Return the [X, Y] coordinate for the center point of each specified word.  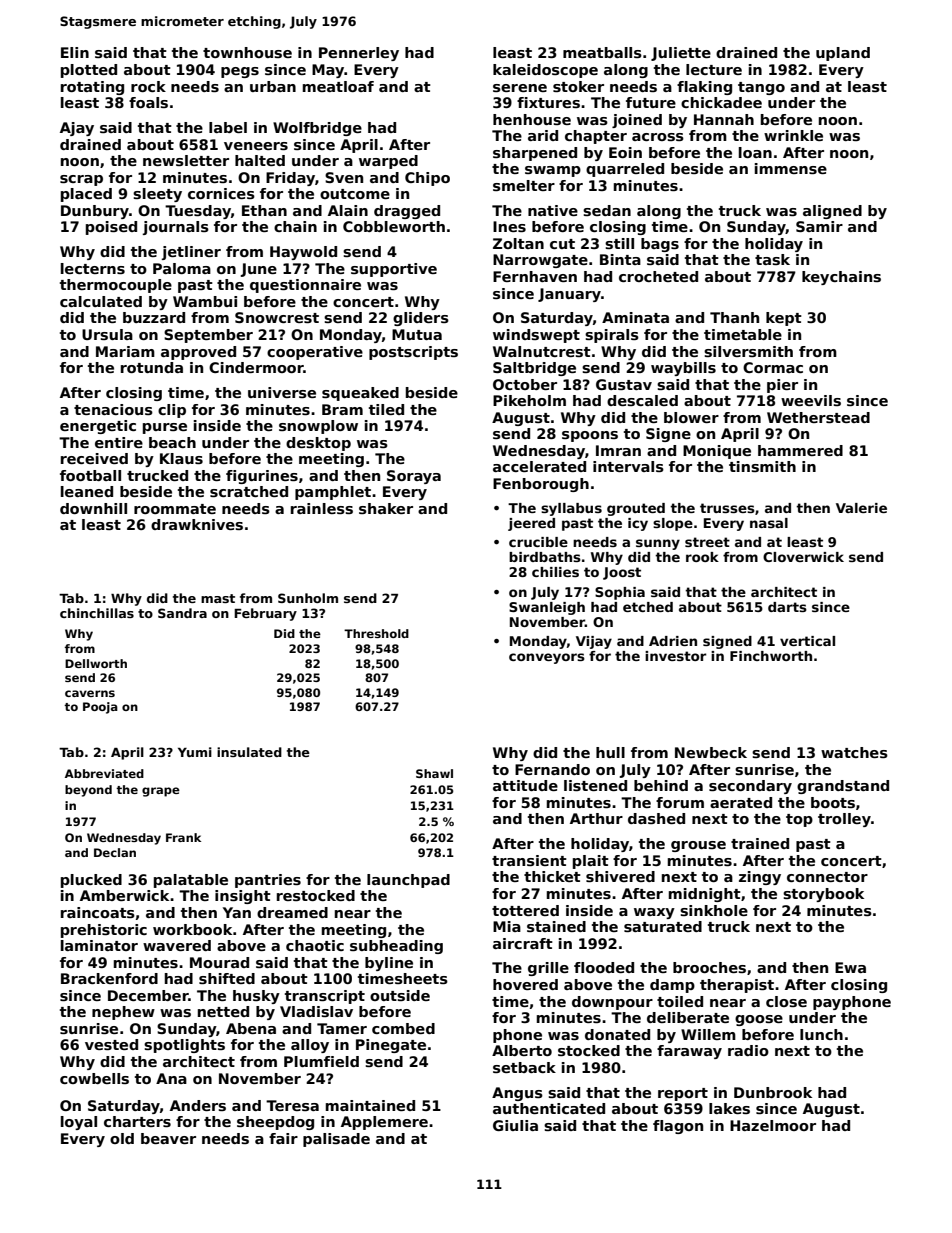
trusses [727, 508]
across [658, 137]
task [772, 259]
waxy [654, 913]
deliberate [688, 1017]
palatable [191, 881]
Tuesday [198, 212]
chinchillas [97, 613]
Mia [507, 926]
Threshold [376, 633]
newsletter [186, 160]
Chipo [427, 179]
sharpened [535, 154]
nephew [123, 1013]
